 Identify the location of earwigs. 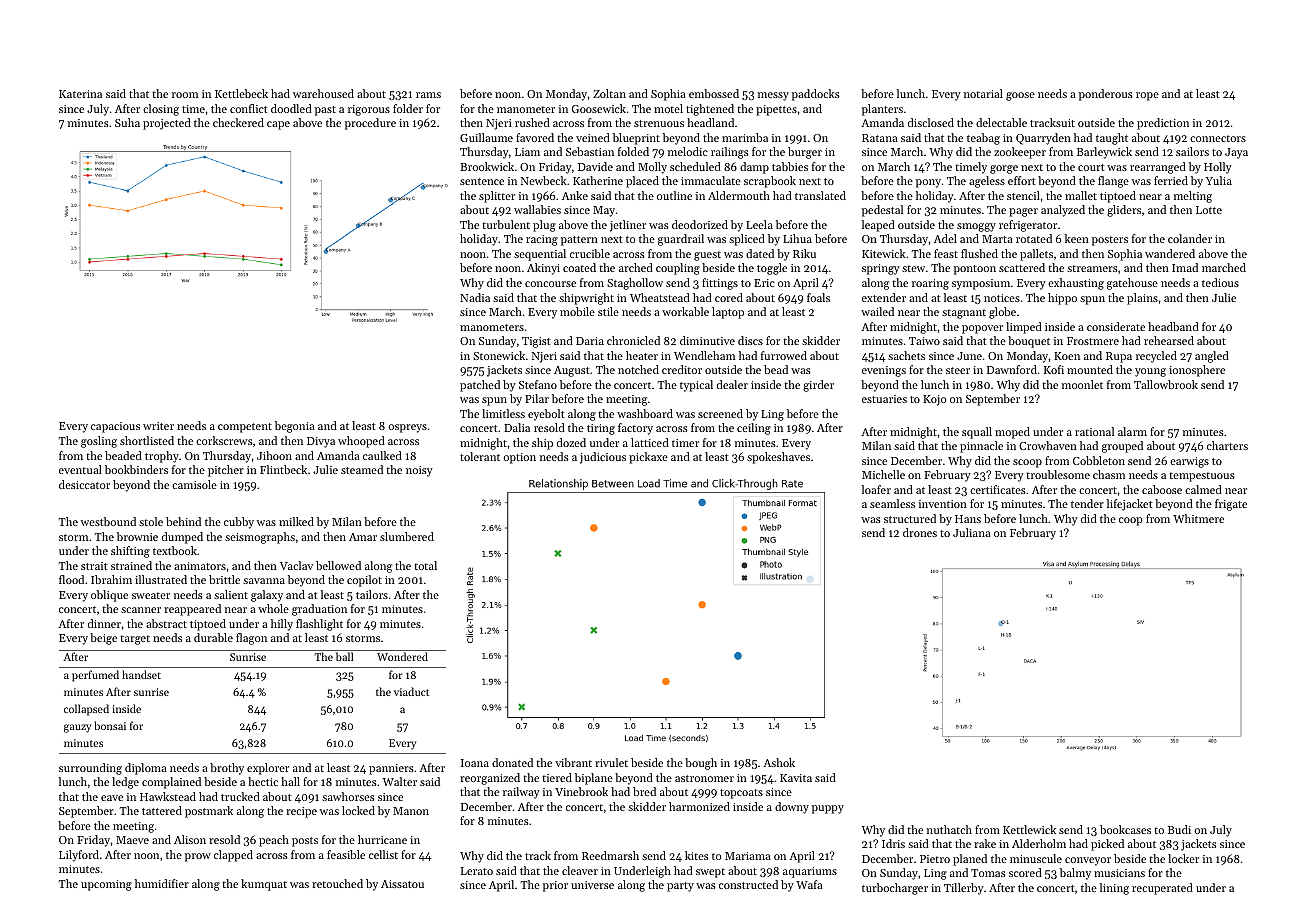
(1189, 462).
